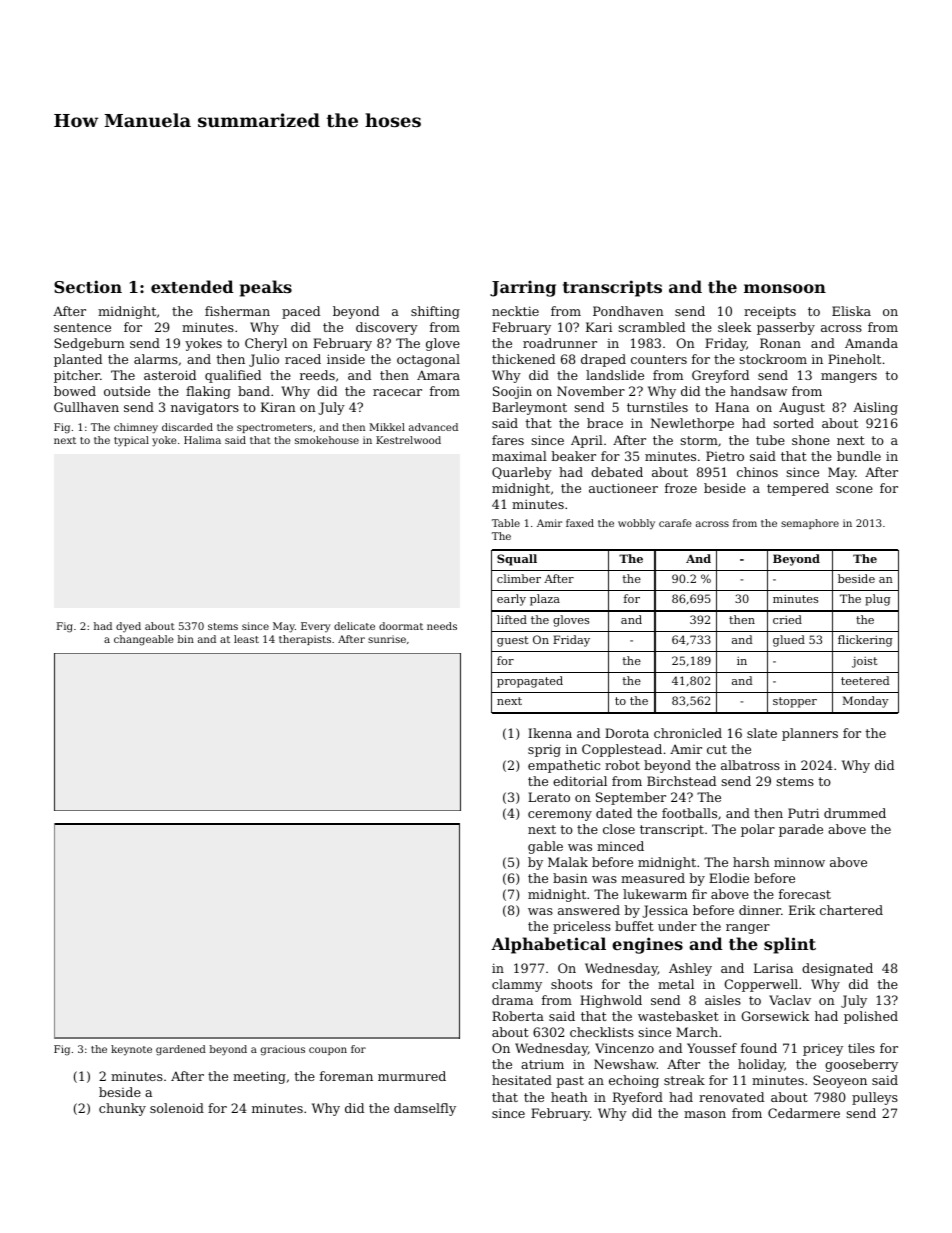 Image resolution: width=952 pixels, height=1233 pixels. Describe the element at coordinates (131, 1050) in the image. I see `keynote` at that location.
